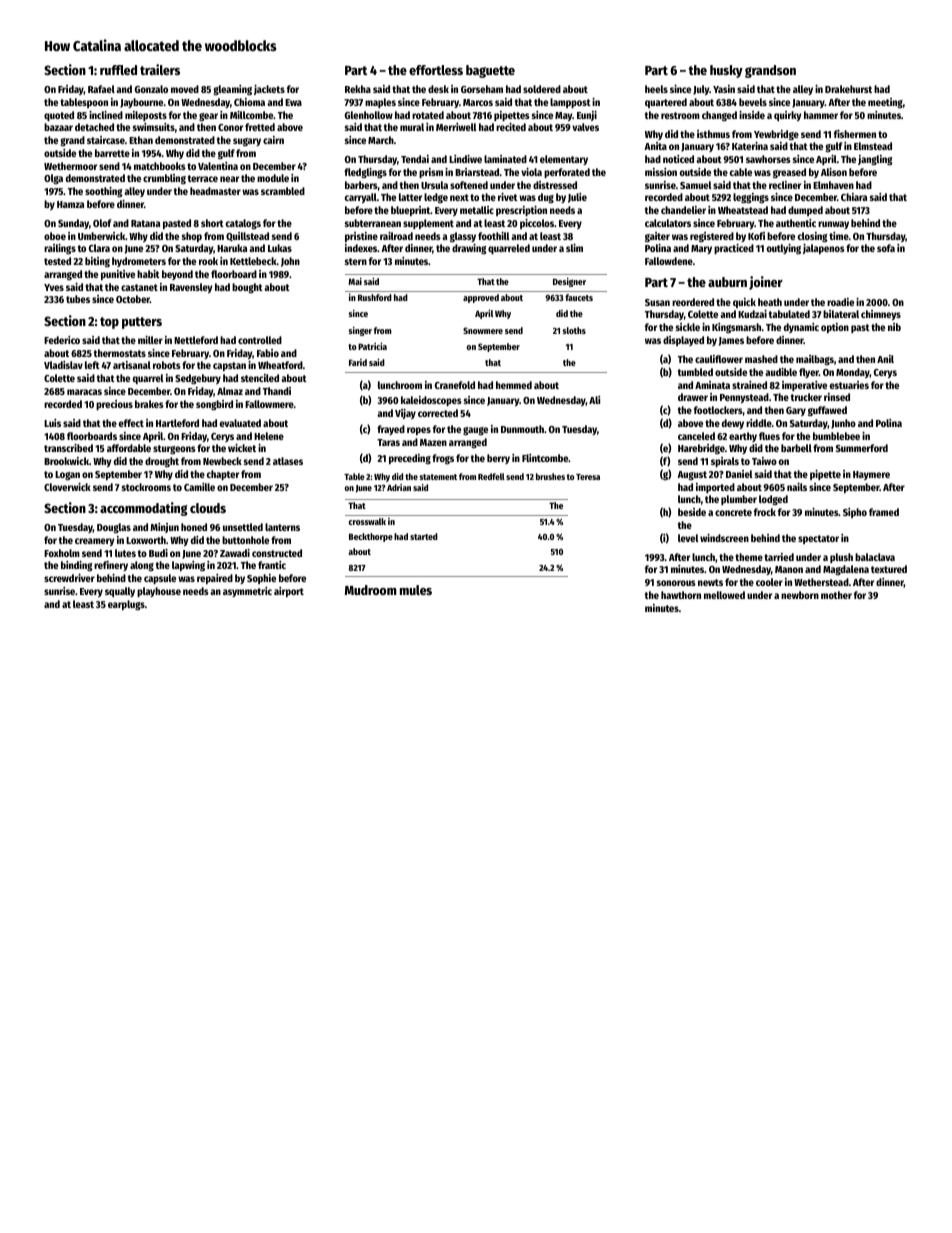  Describe the element at coordinates (118, 275) in the screenshot. I see `punitive` at that location.
